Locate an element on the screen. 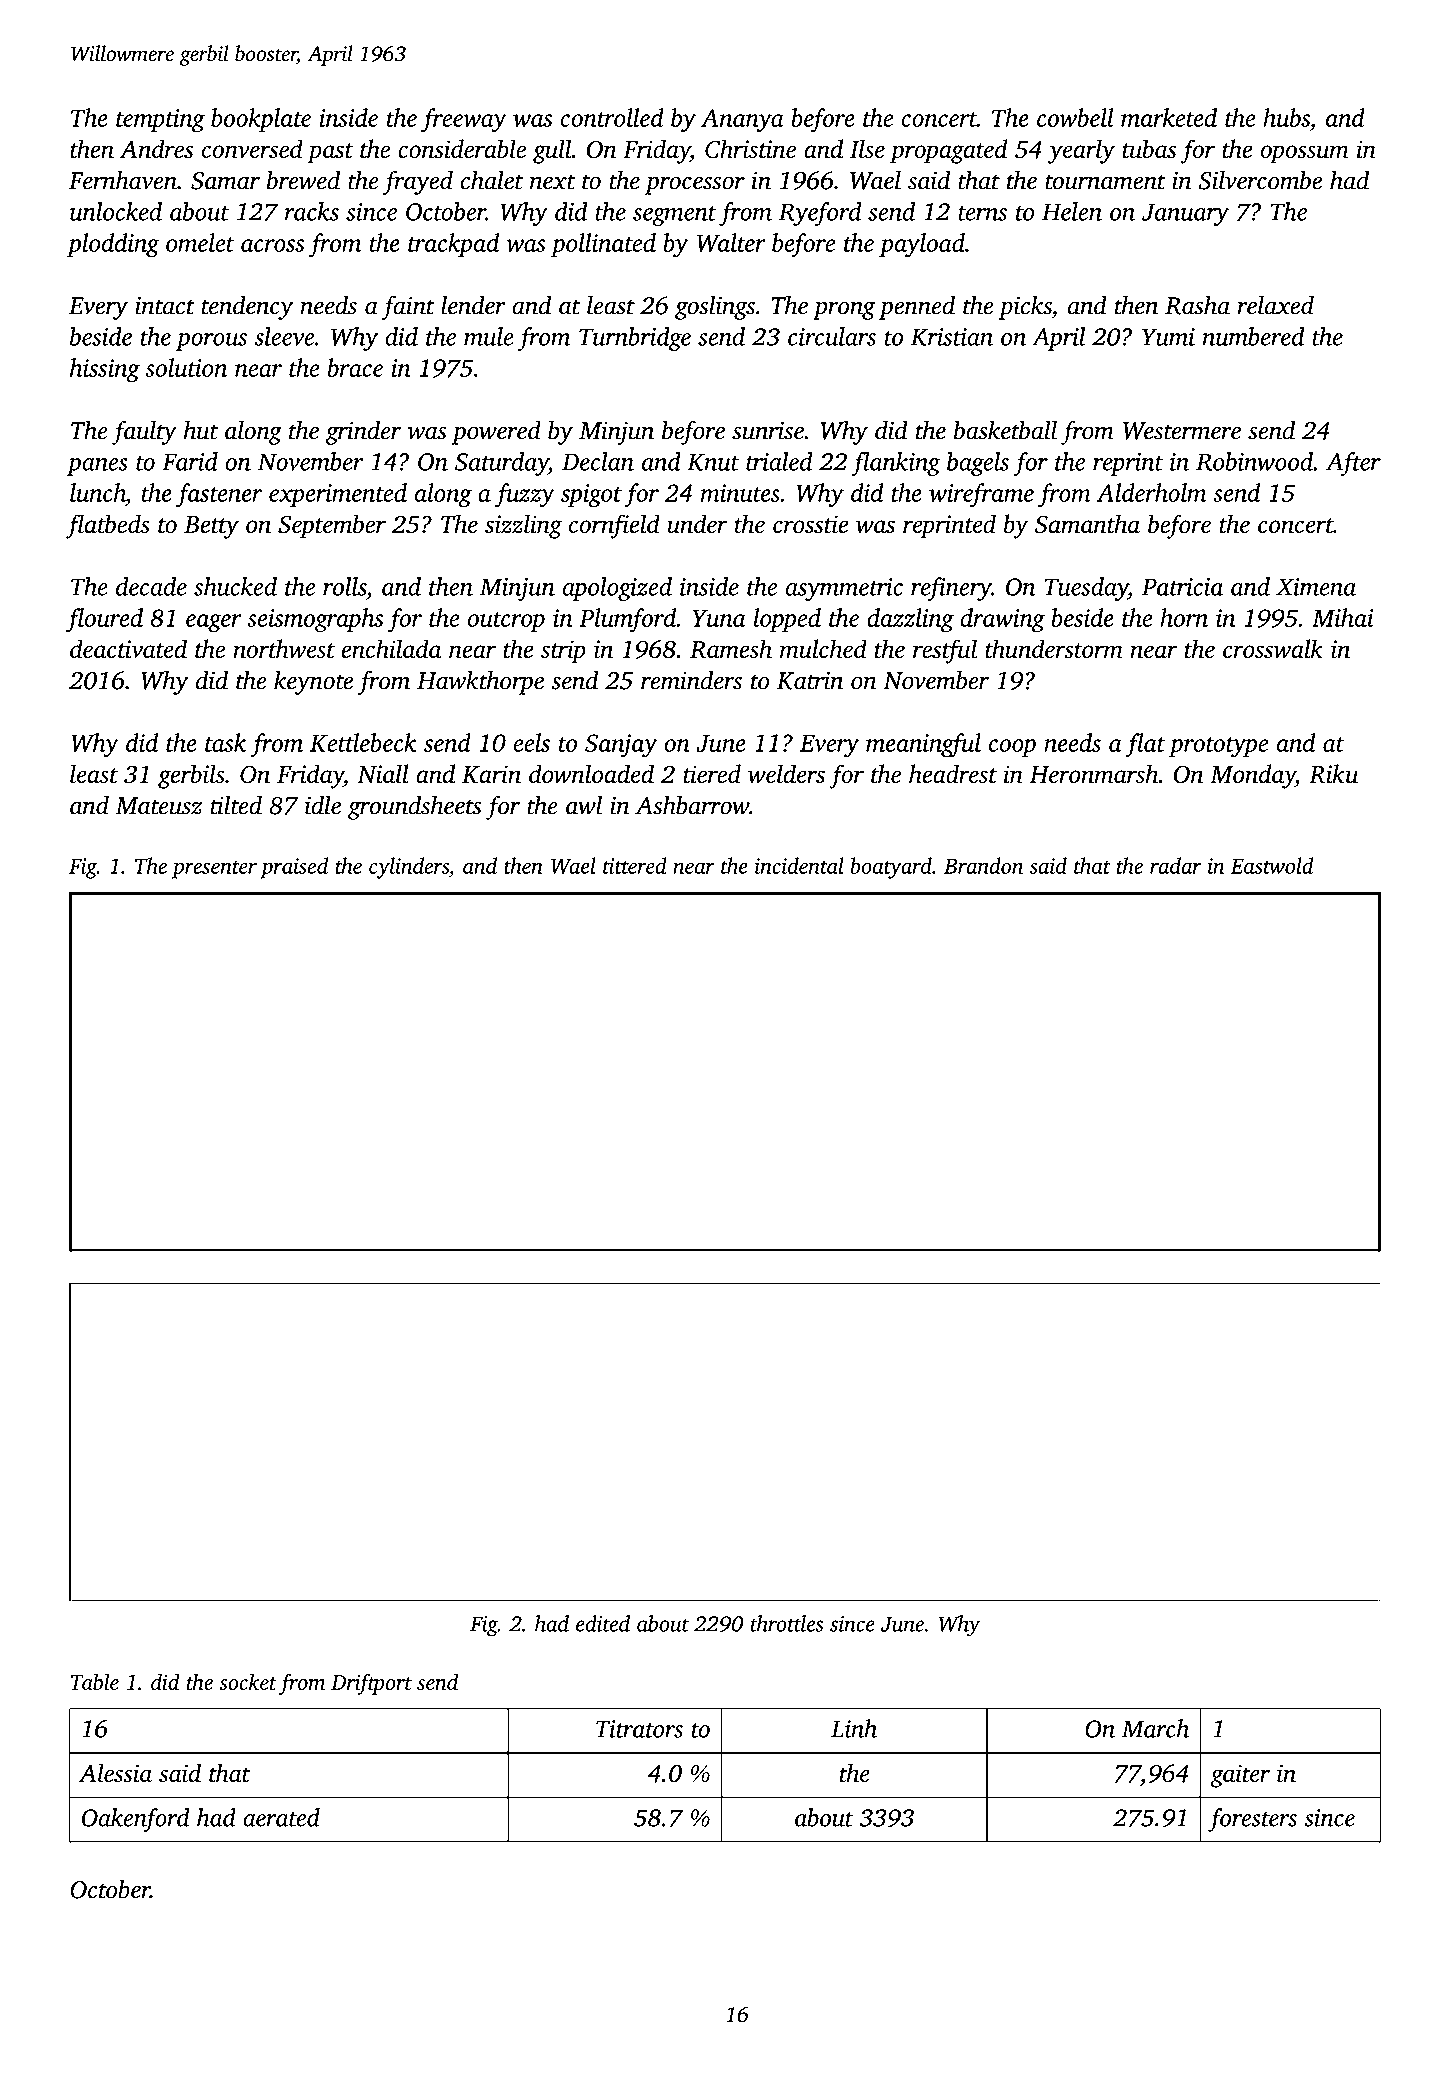 This screenshot has height=2100, width=1450. cowbell is located at coordinates (1075, 117).
